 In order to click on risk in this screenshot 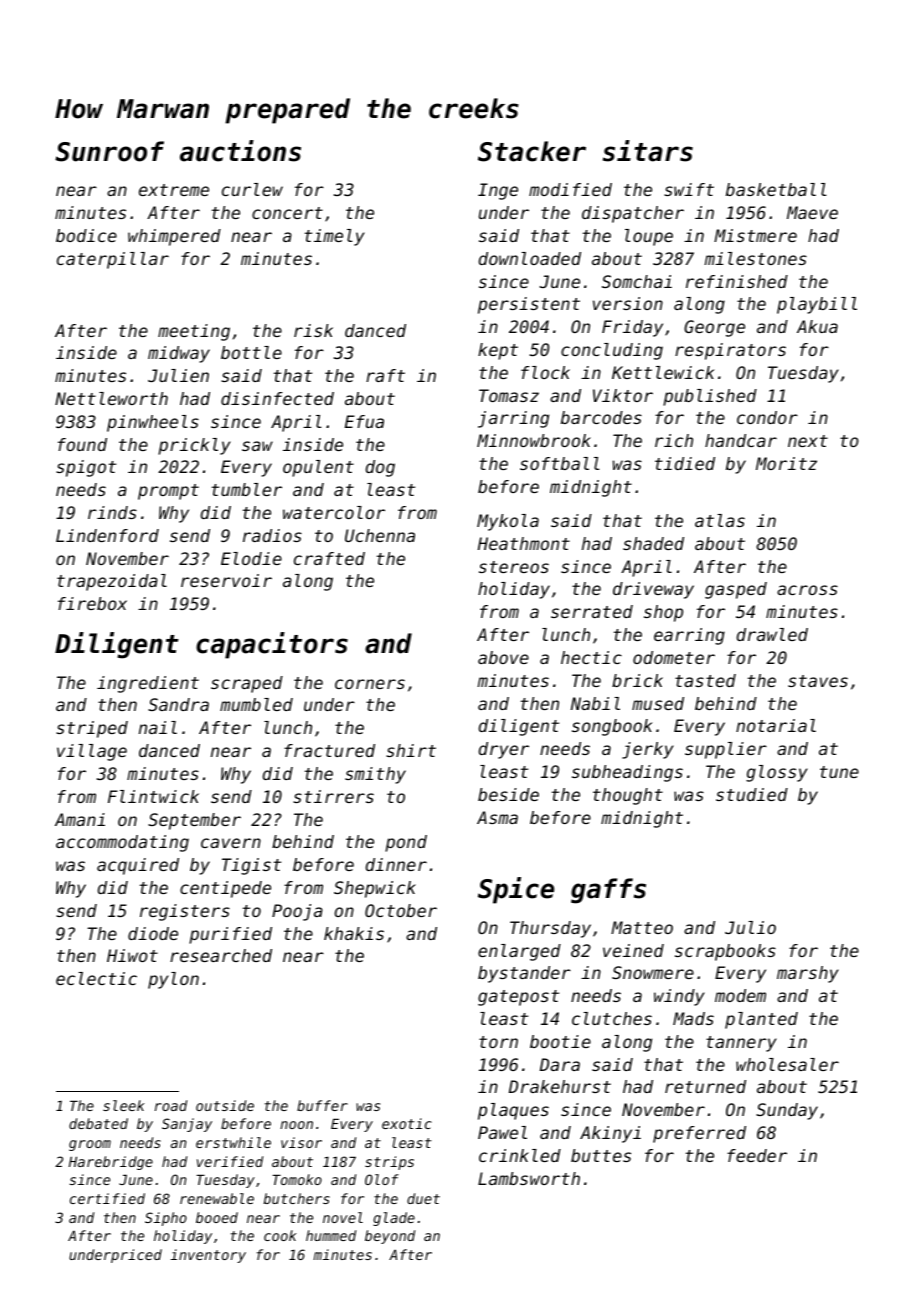, I will do `click(313, 330)`.
